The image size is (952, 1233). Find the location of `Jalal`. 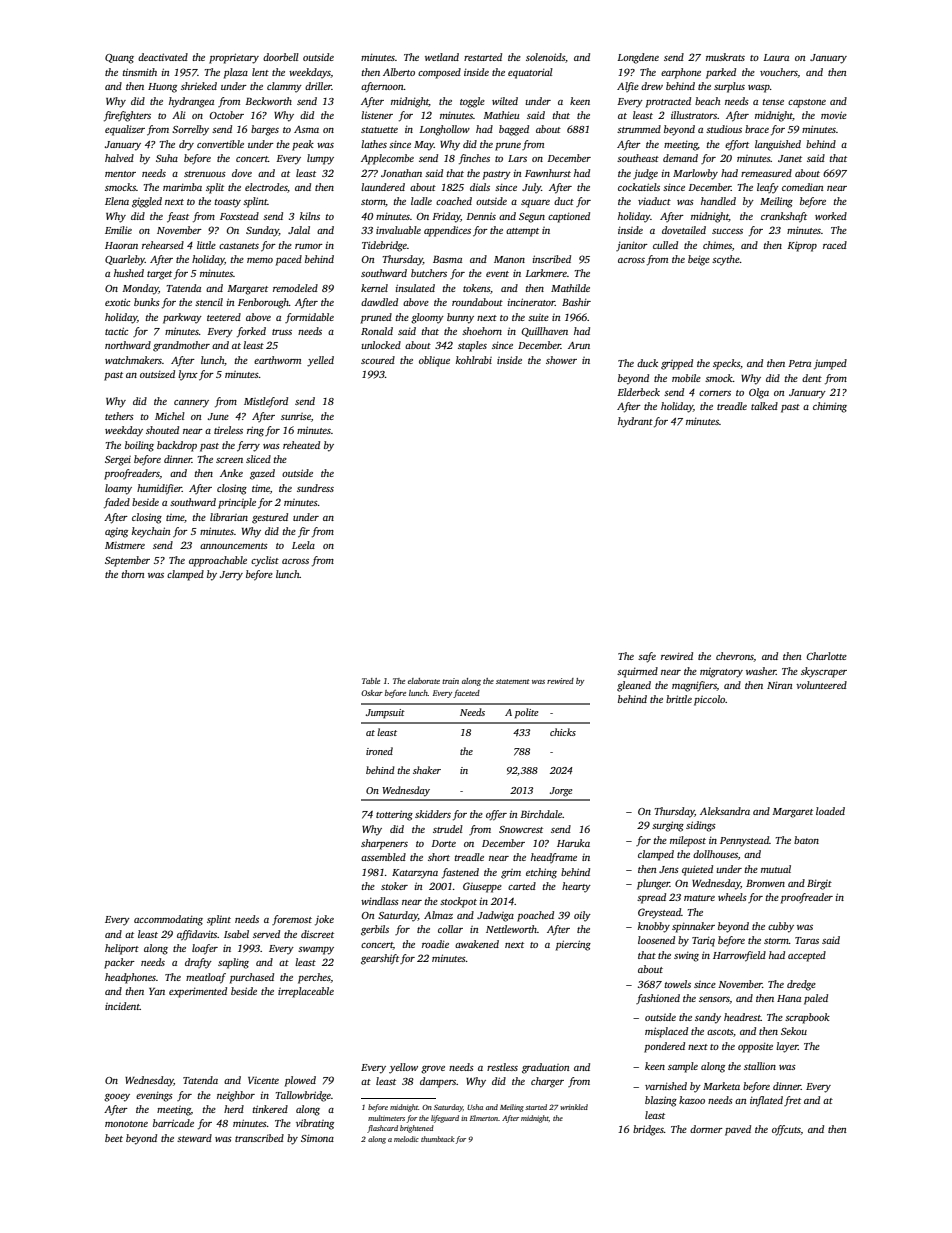

Jalal is located at coordinates (299, 230).
